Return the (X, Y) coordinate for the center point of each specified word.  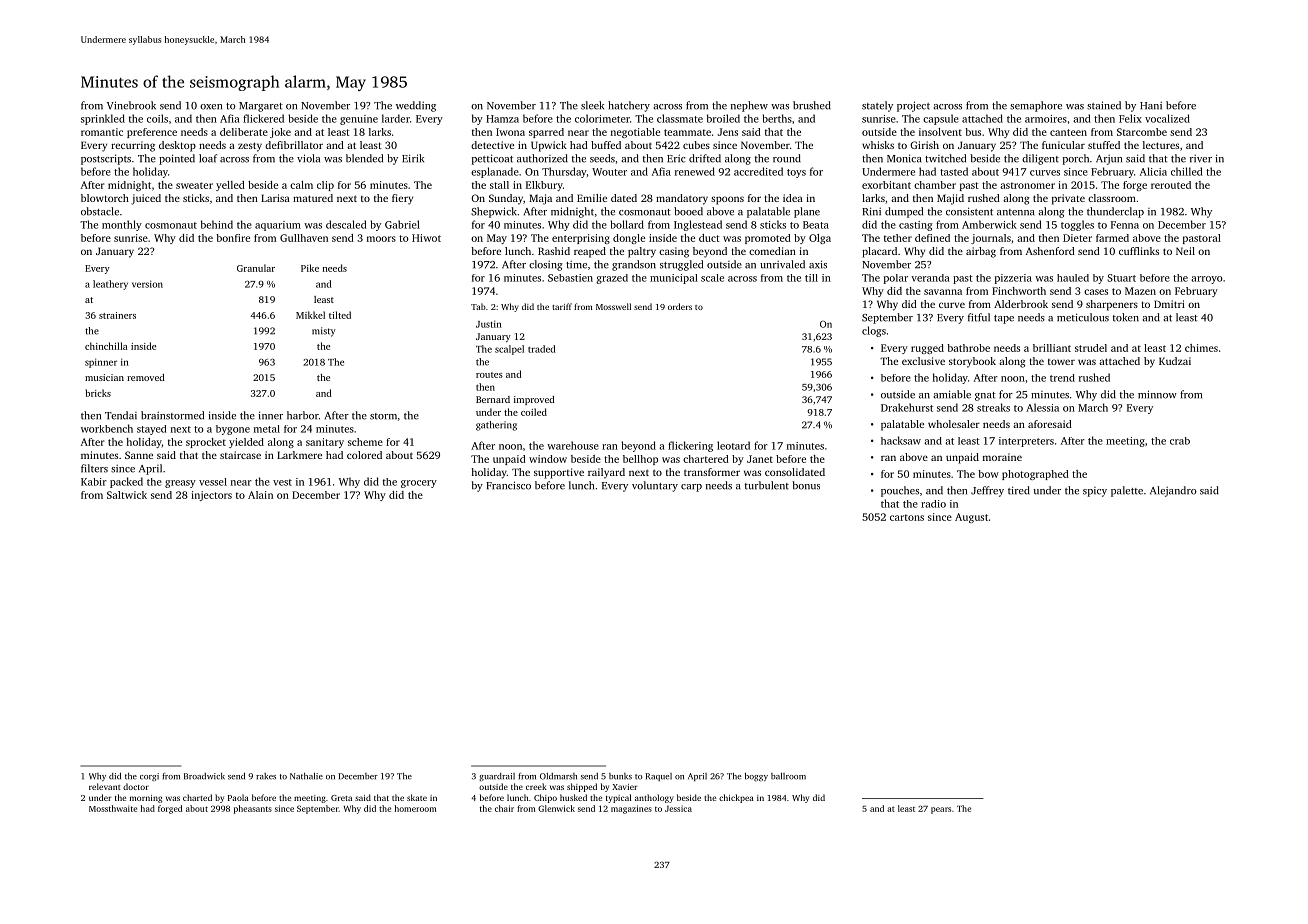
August (971, 518)
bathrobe (968, 348)
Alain (260, 495)
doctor (136, 786)
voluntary (655, 486)
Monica (904, 158)
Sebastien (570, 278)
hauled (1073, 278)
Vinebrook (131, 105)
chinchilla (106, 346)
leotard (733, 445)
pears (941, 810)
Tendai (121, 415)
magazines (631, 809)
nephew (749, 106)
